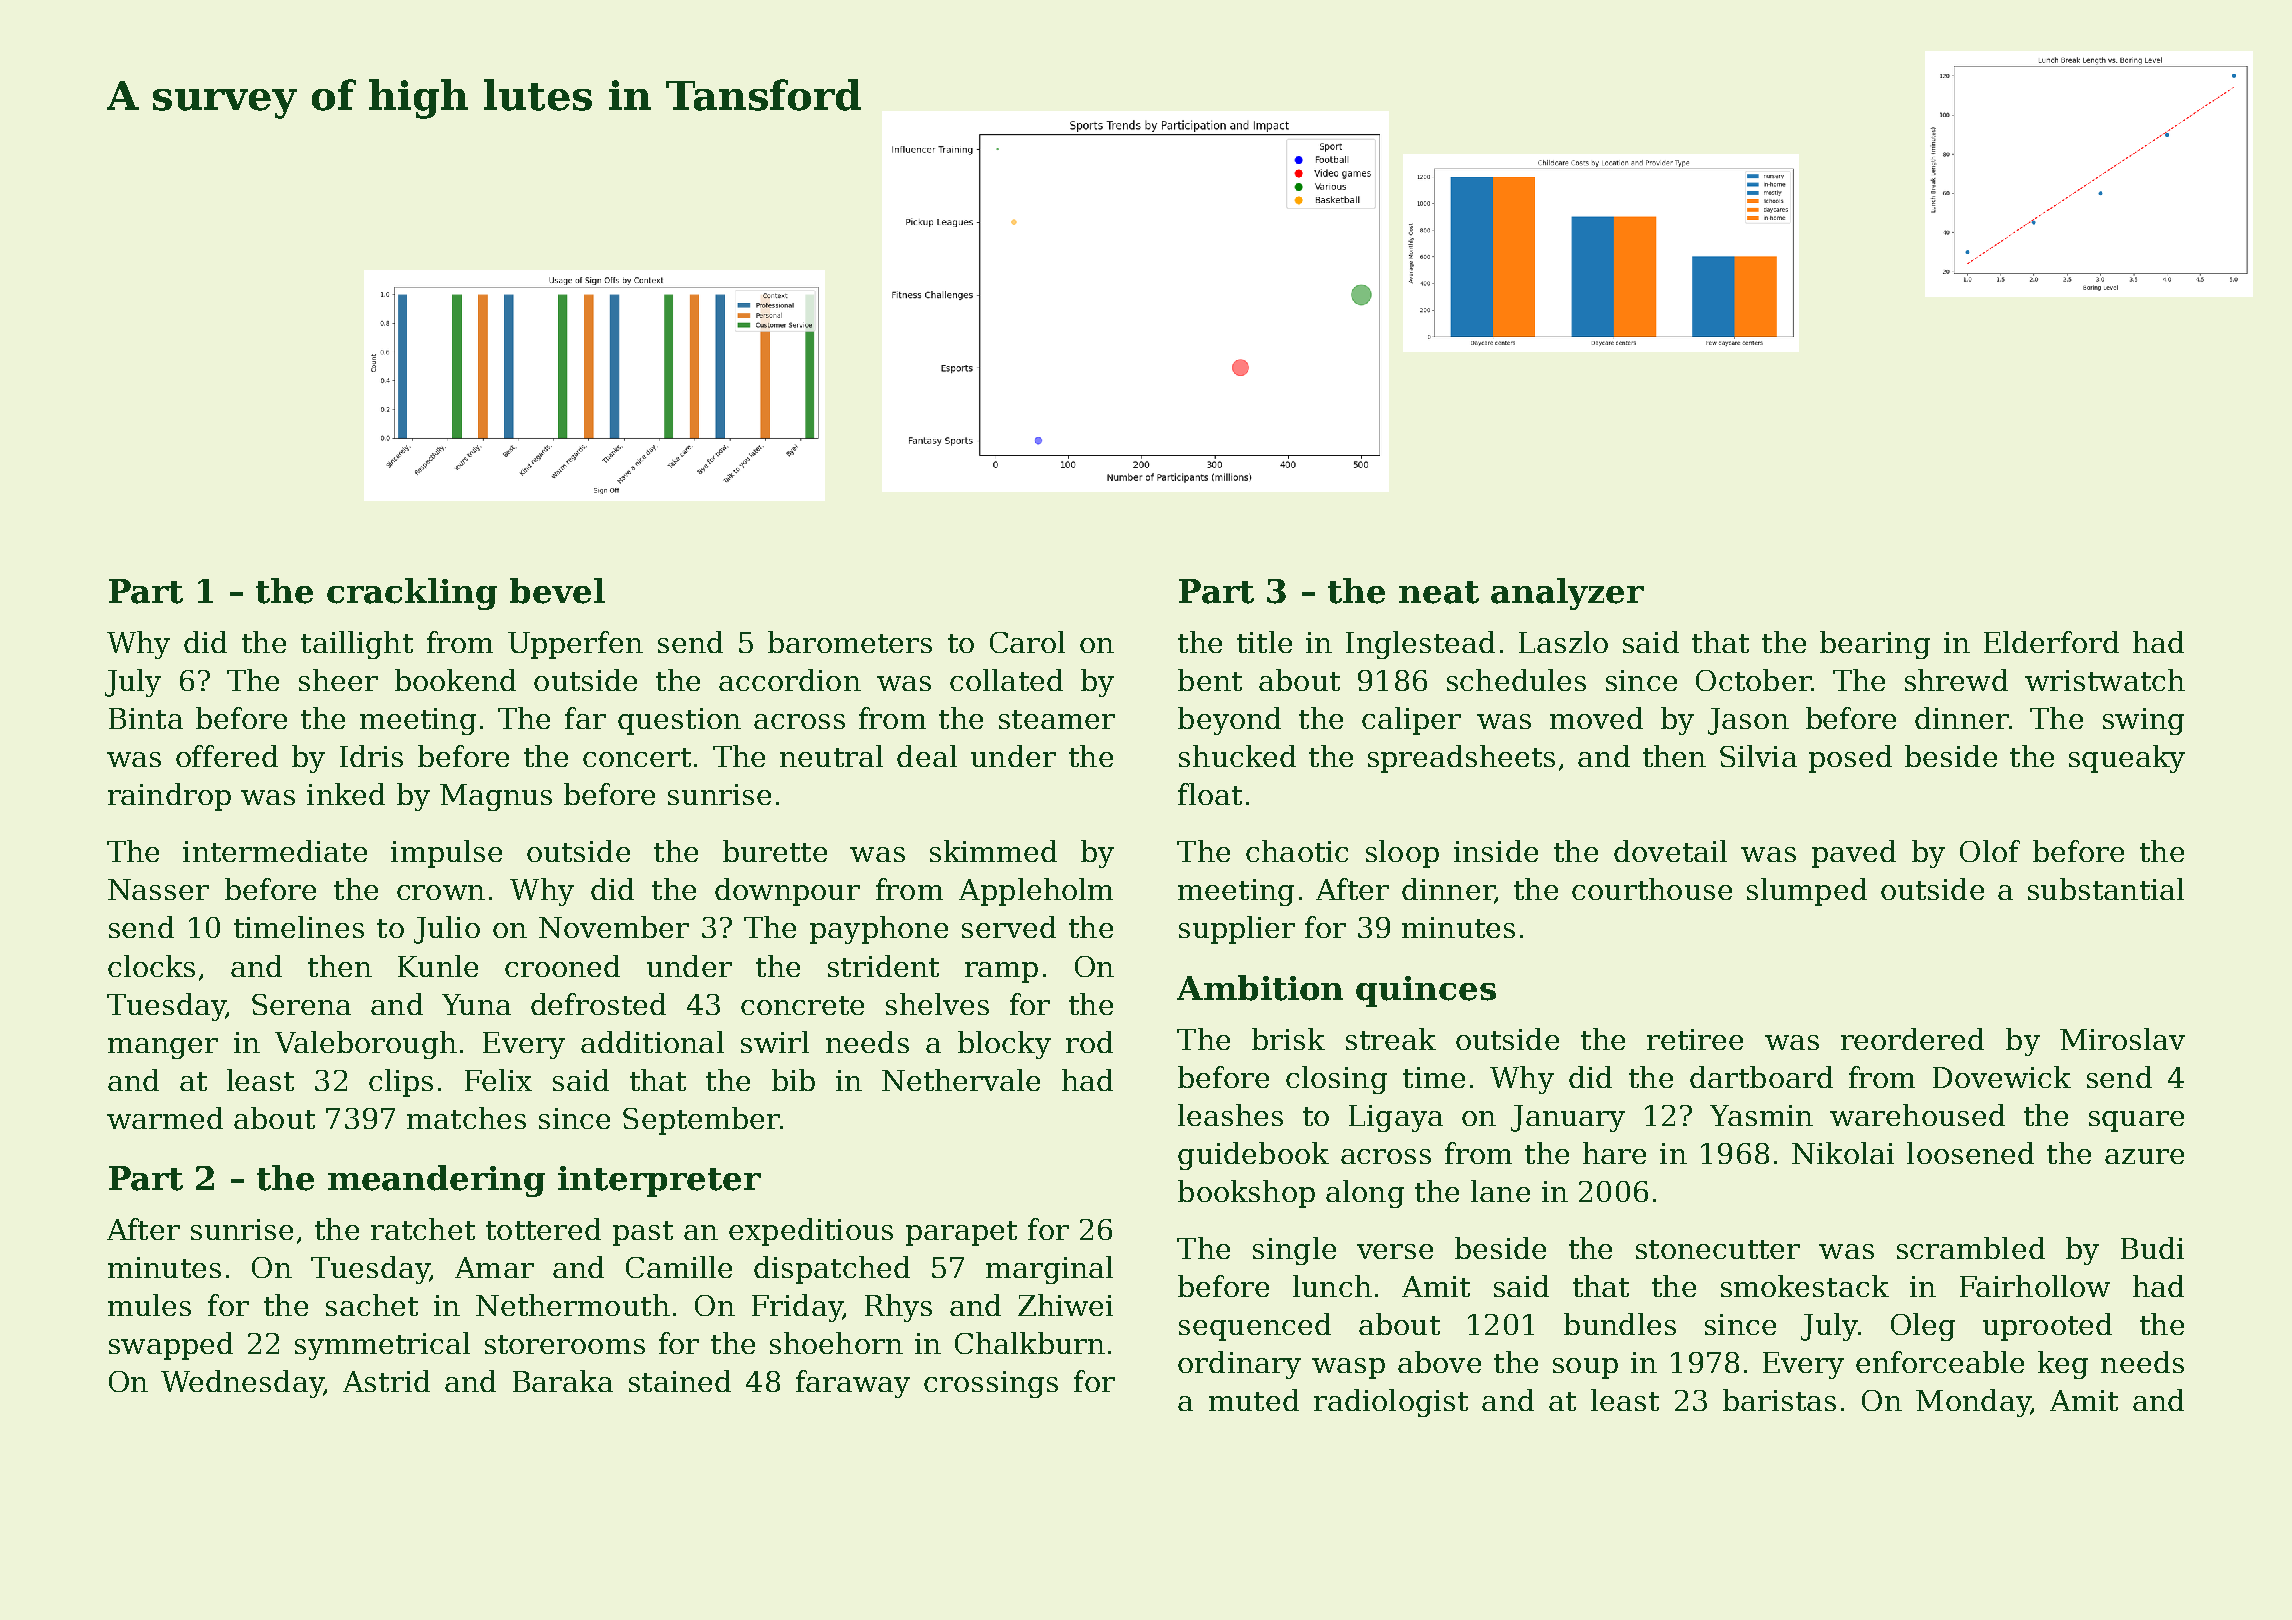  What do you see at coordinates (163, 1048) in the document?
I see `manger` at bounding box center [163, 1048].
